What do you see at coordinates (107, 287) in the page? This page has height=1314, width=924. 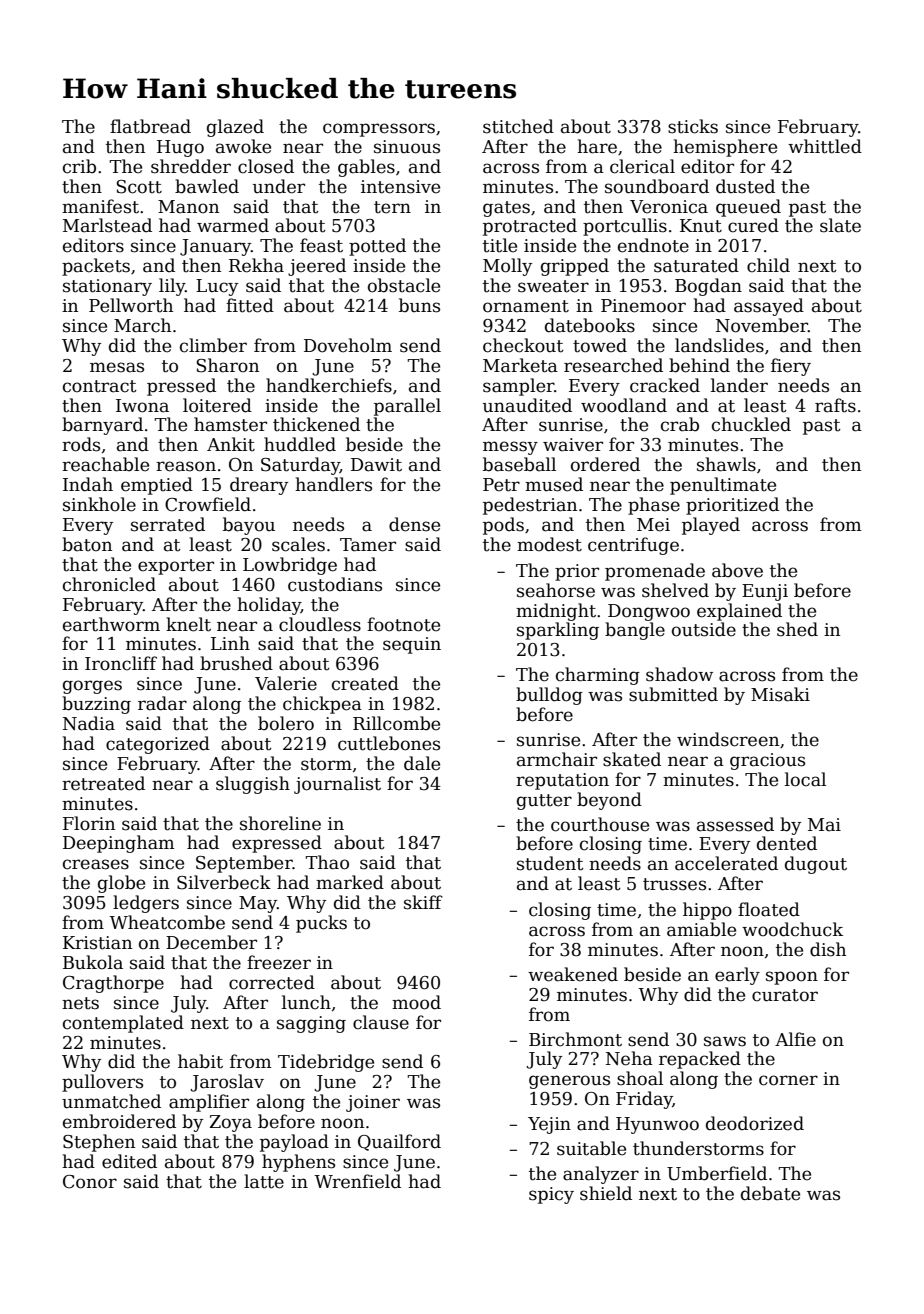 I see `stationary` at bounding box center [107, 287].
